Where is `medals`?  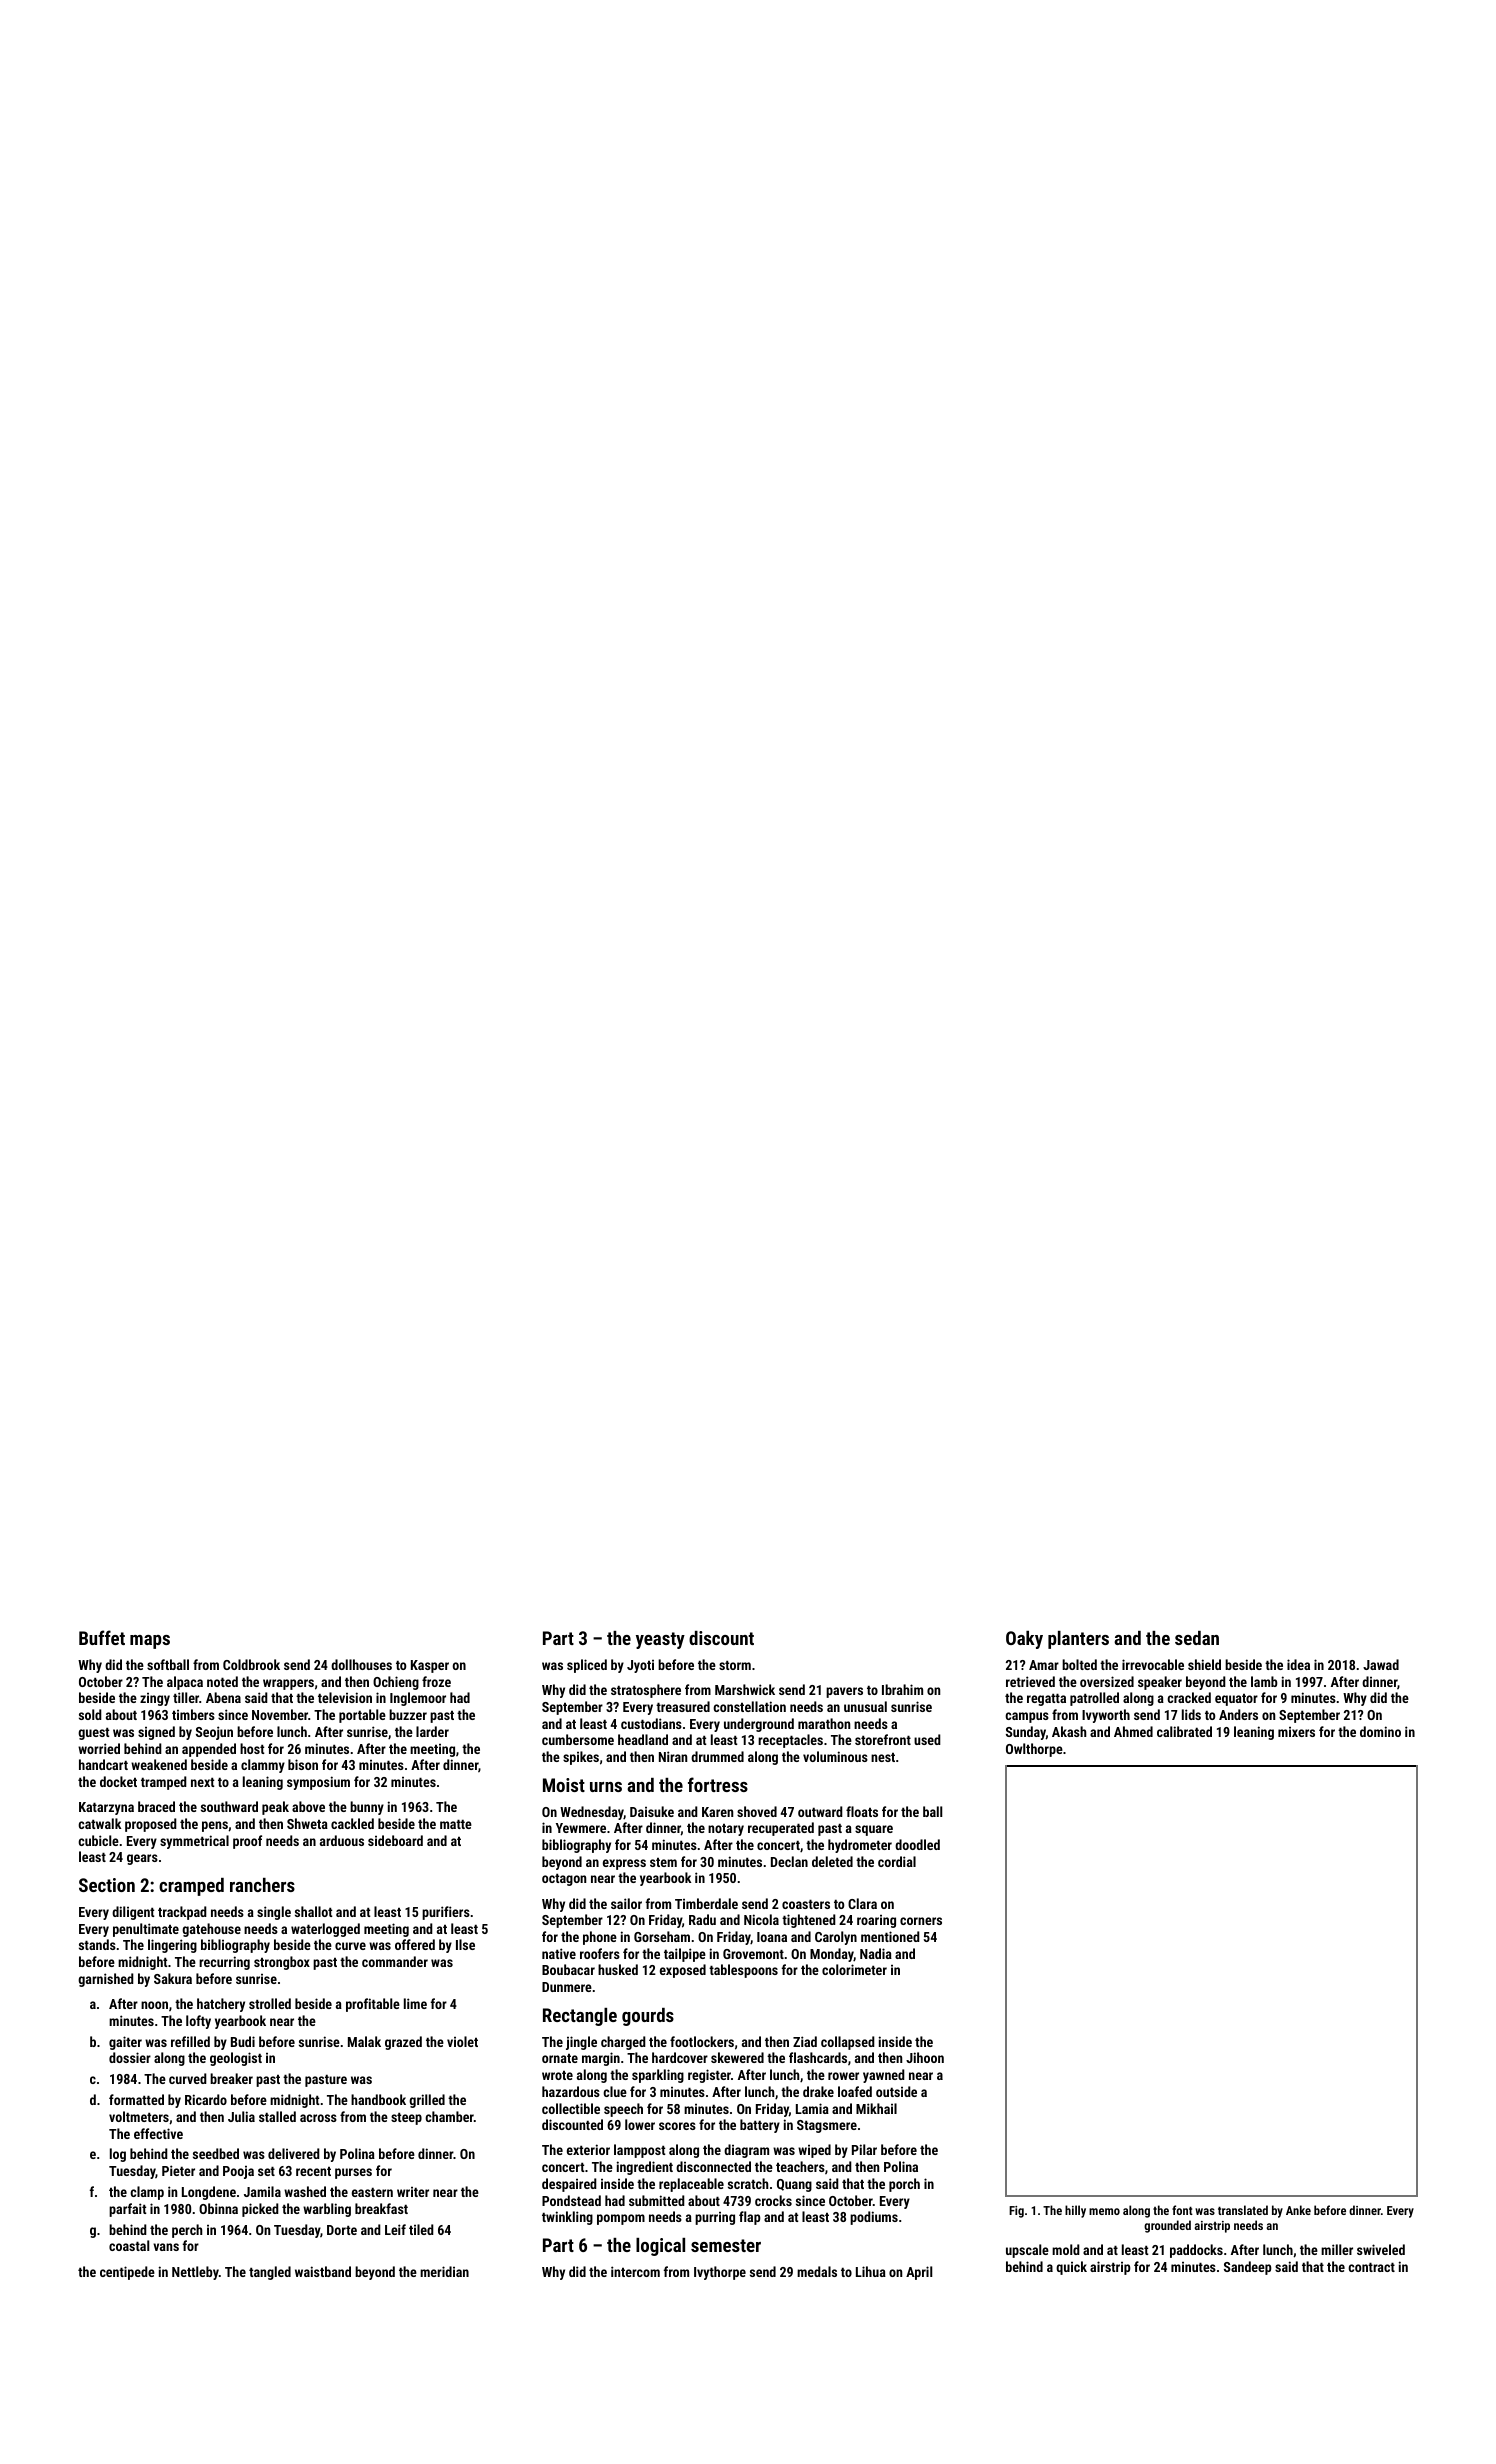
medals is located at coordinates (817, 2271).
